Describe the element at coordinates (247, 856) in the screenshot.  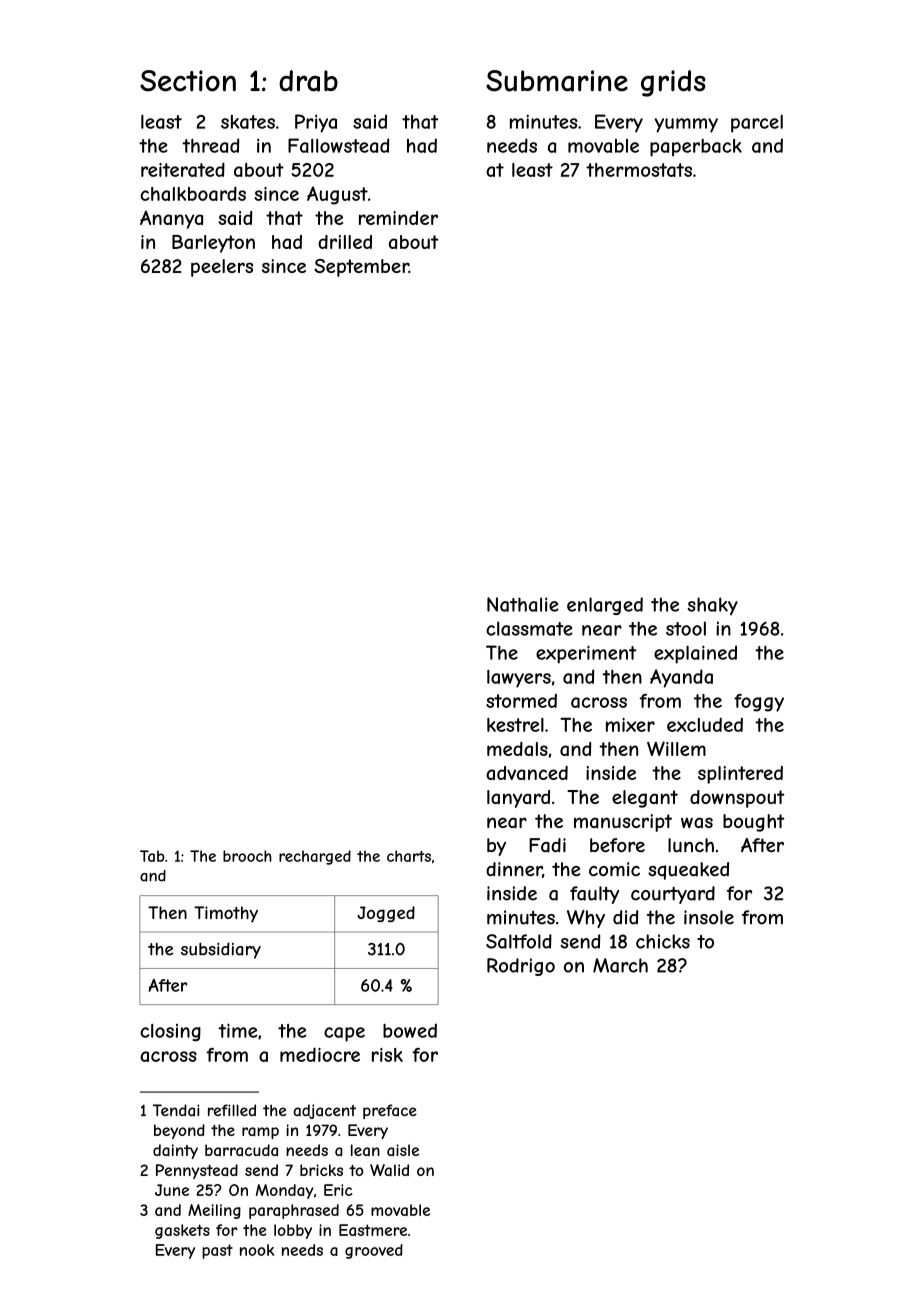
I see `brooch` at that location.
